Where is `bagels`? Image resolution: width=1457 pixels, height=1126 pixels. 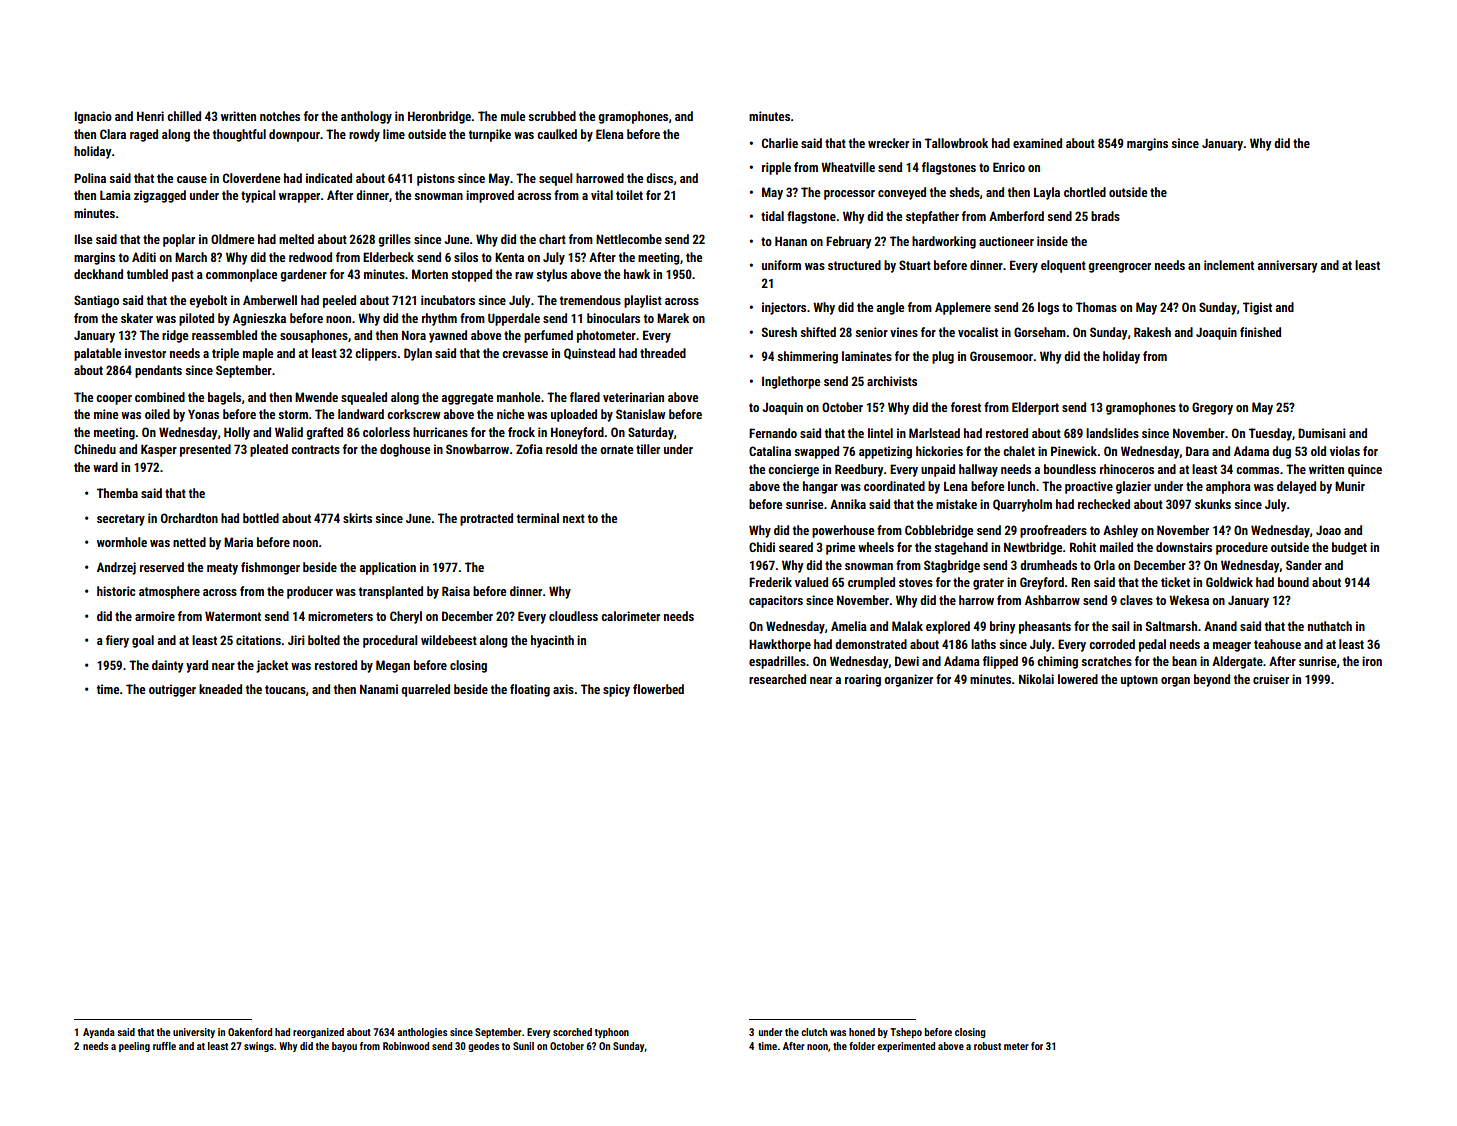 bagels is located at coordinates (224, 398).
